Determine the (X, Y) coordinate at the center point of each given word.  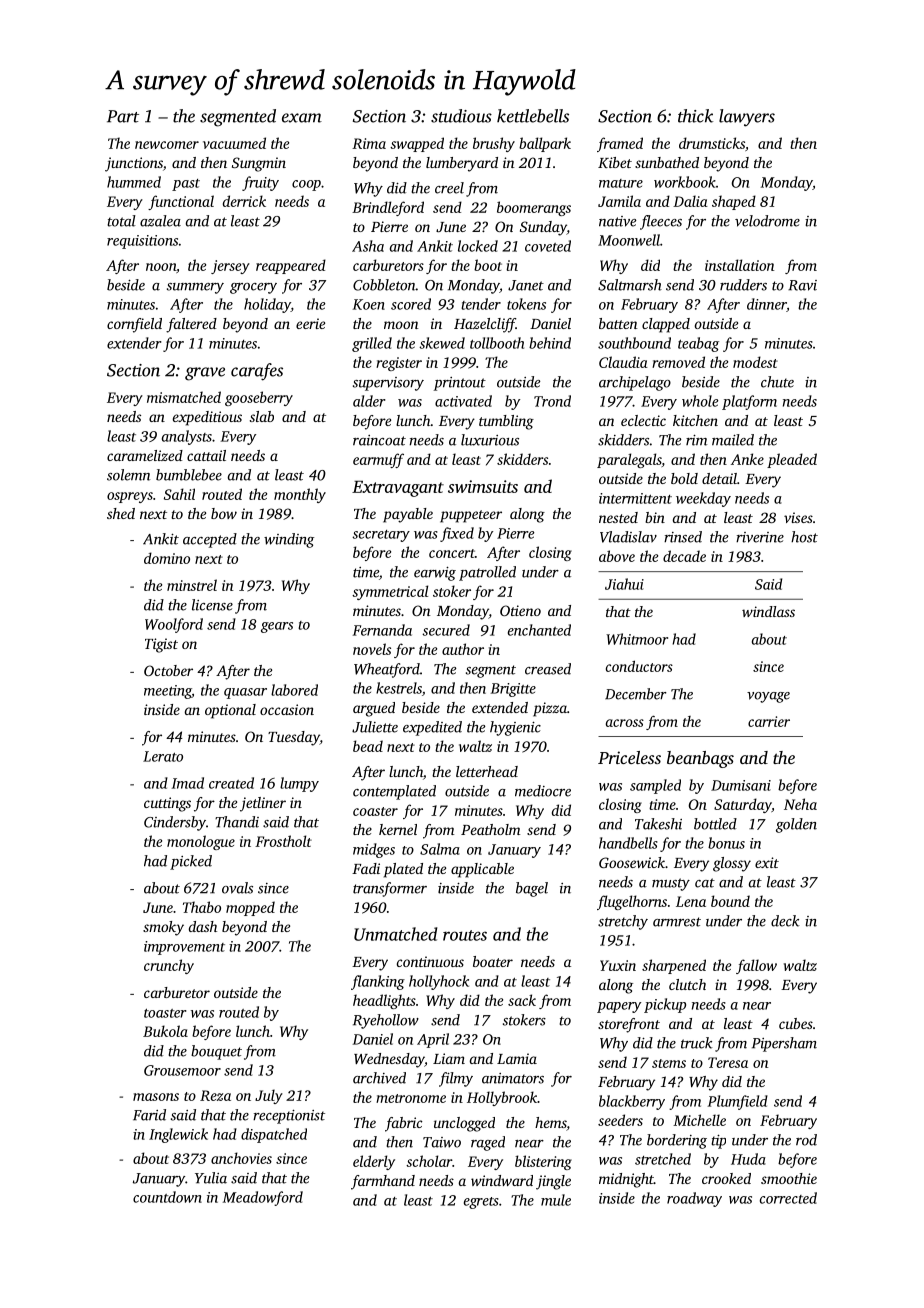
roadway (694, 1199)
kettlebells (533, 116)
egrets (481, 1203)
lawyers (747, 118)
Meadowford (263, 1198)
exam (302, 118)
